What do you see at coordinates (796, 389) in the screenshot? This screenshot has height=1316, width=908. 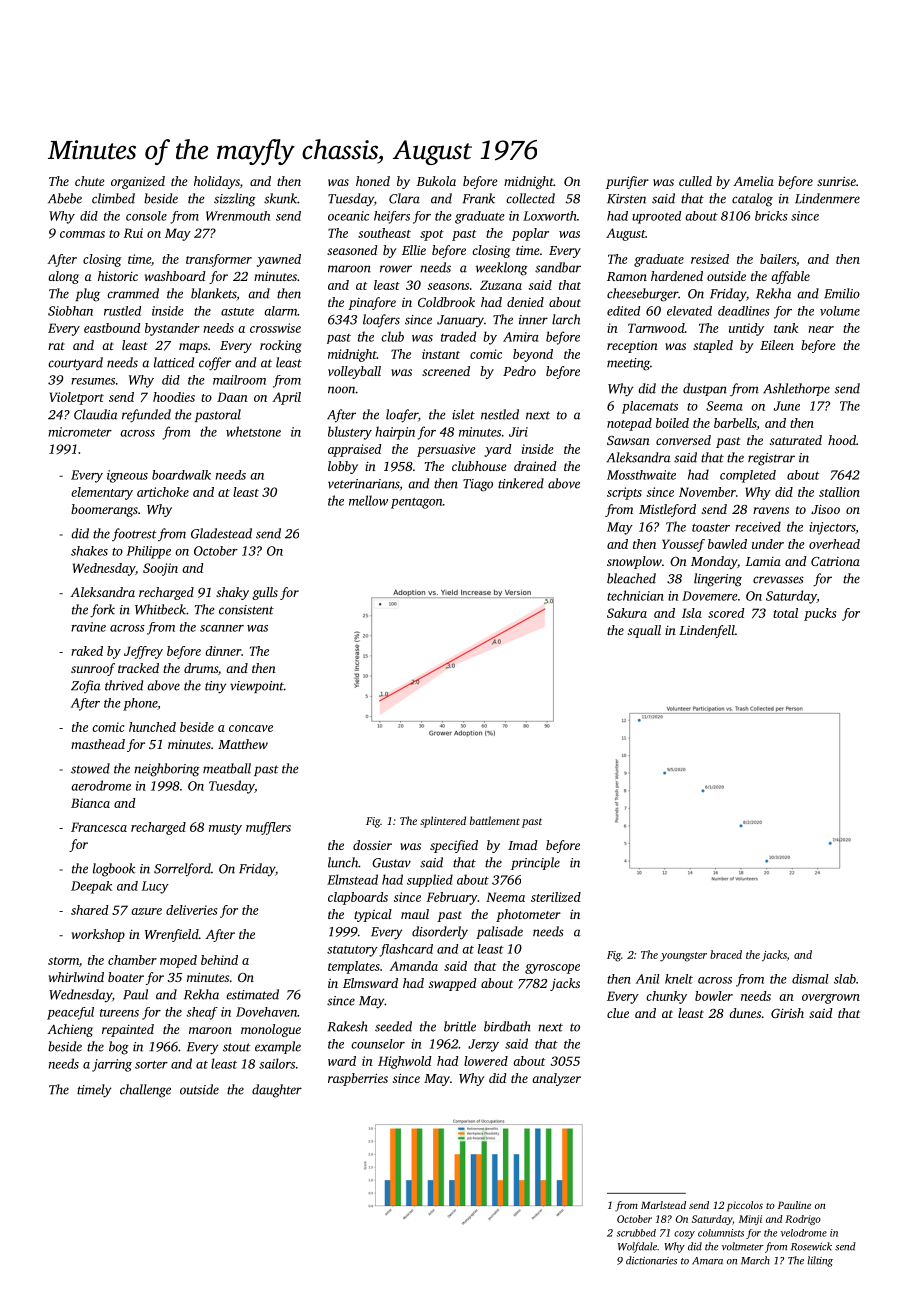 I see `Ashlethorpe` at bounding box center [796, 389].
